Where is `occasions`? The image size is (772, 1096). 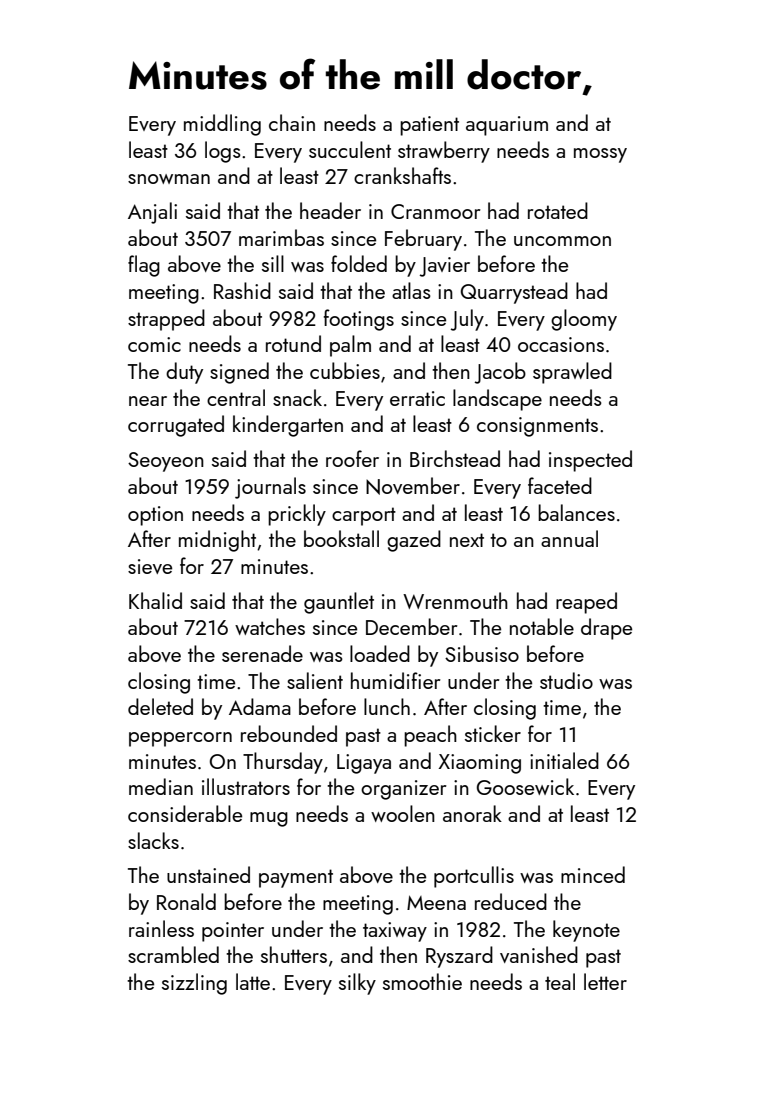 occasions is located at coordinates (561, 344).
